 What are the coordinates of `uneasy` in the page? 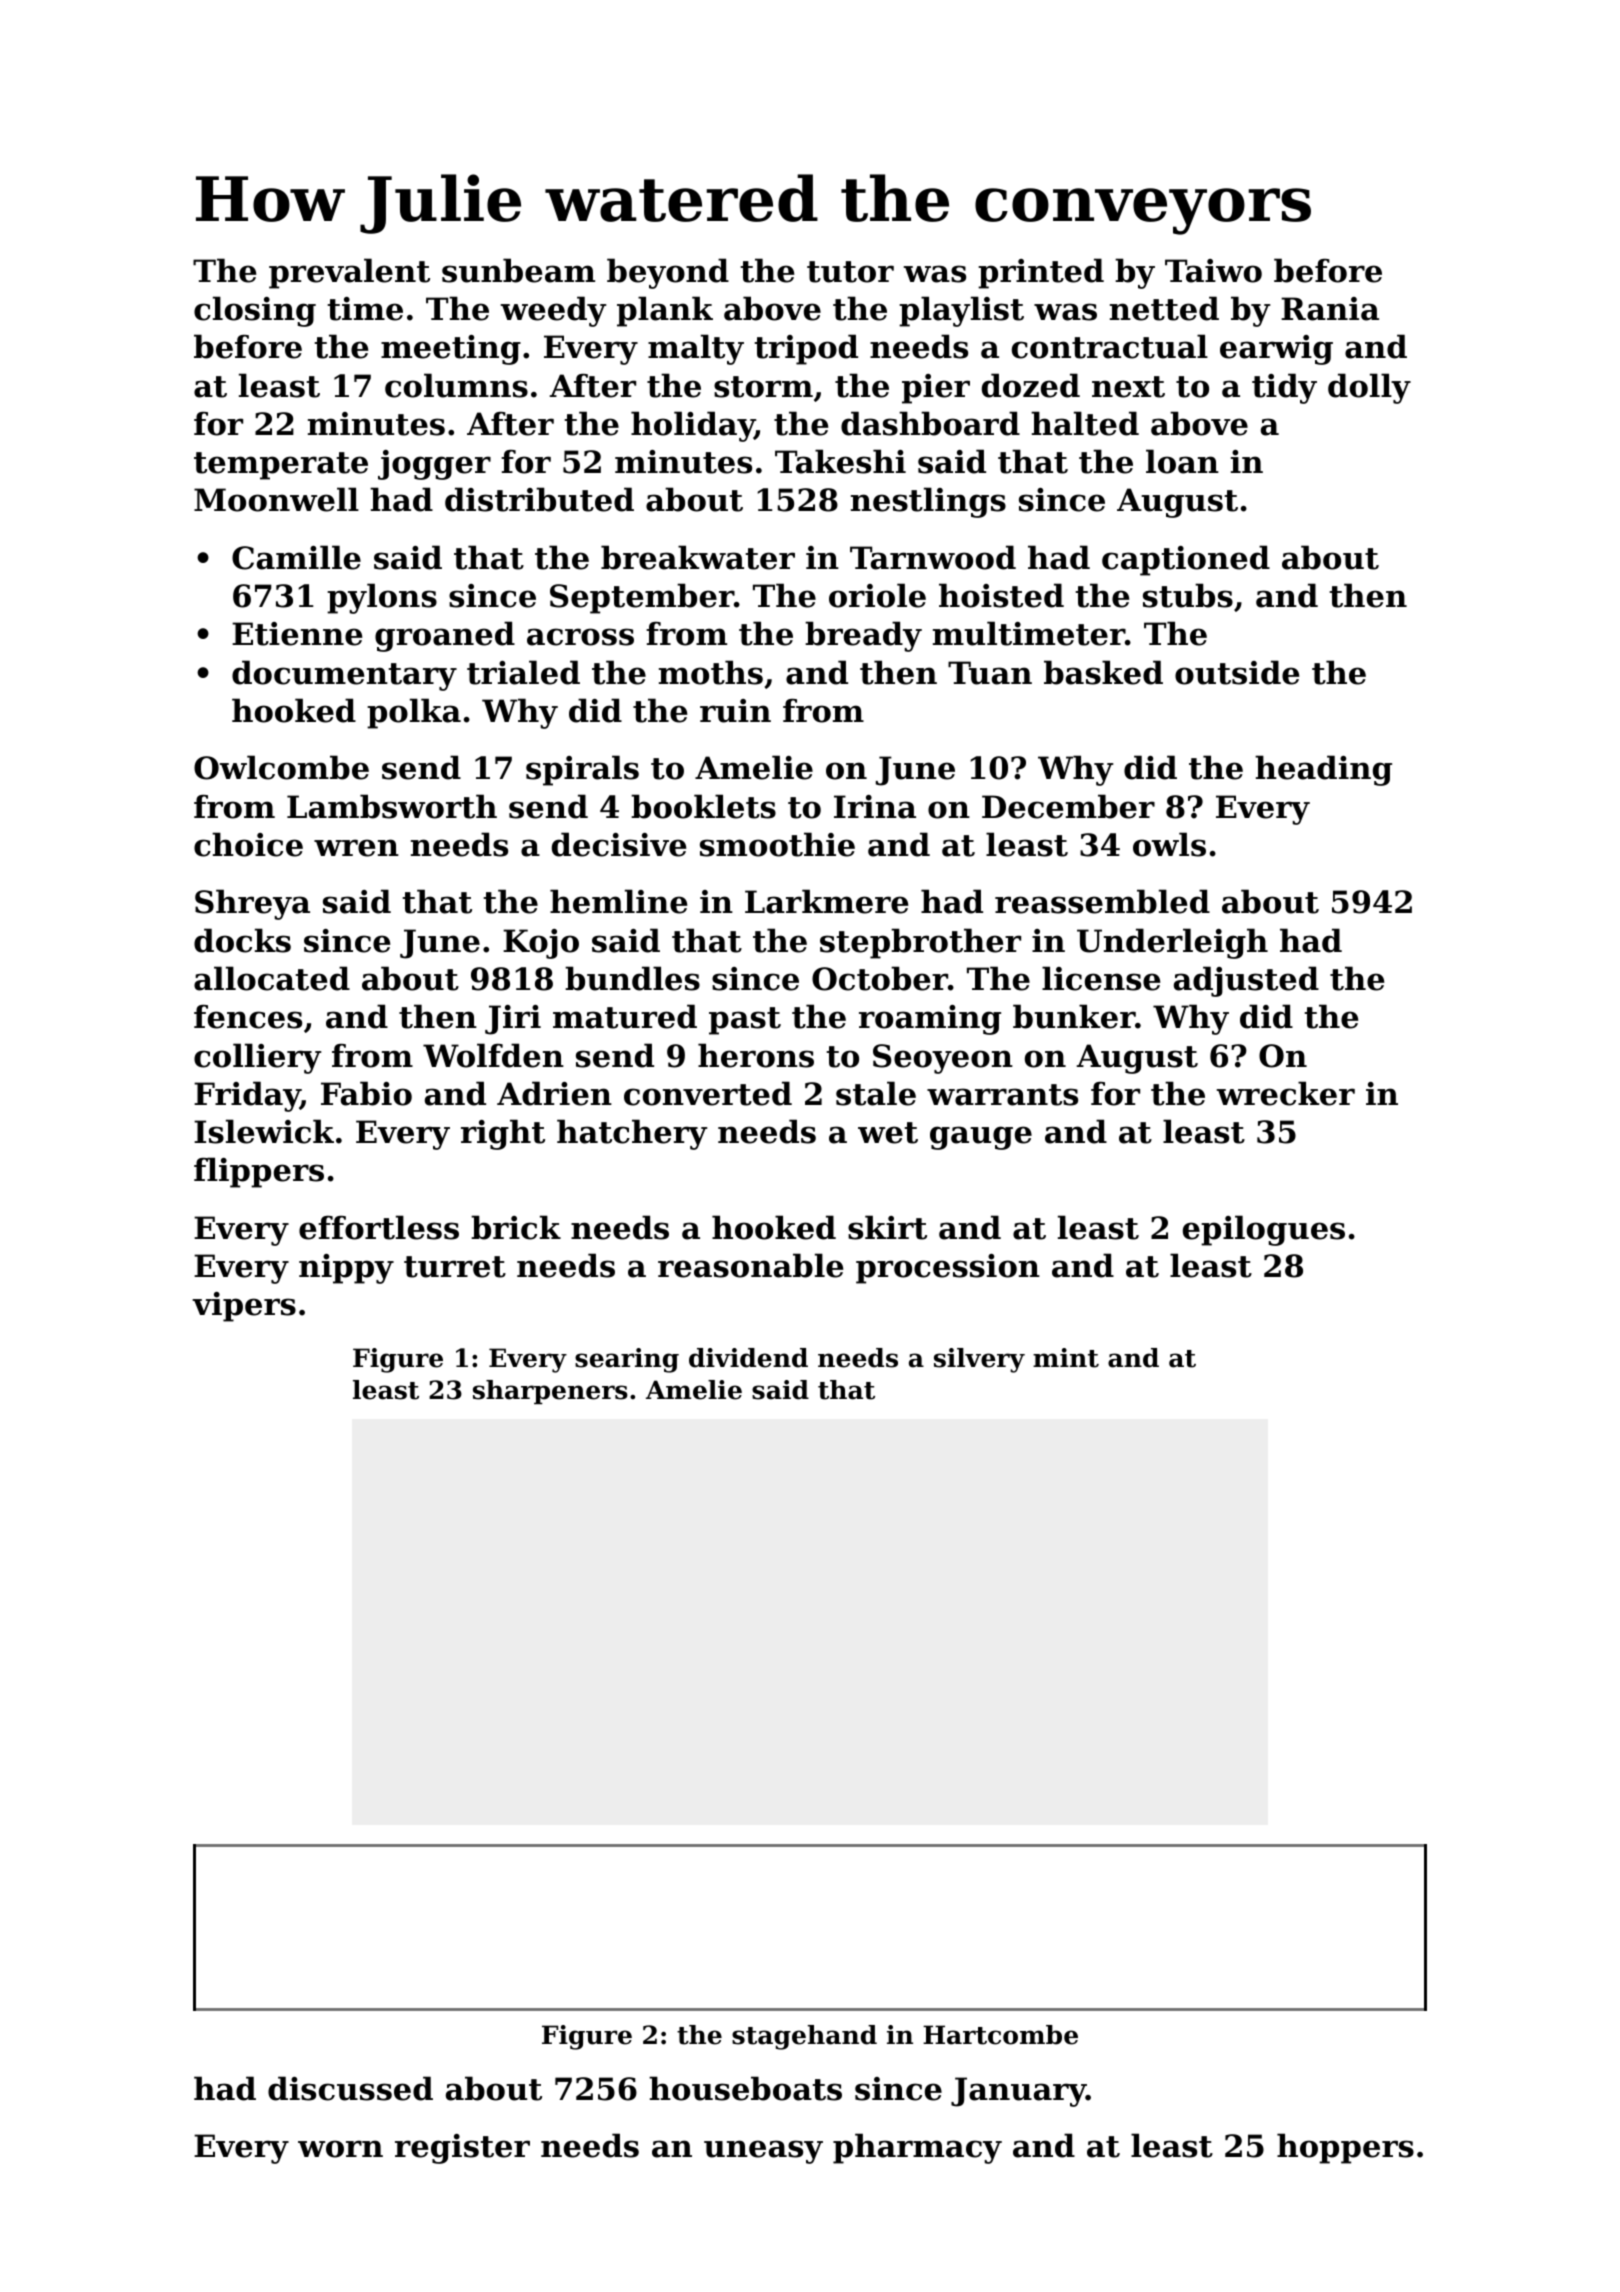 It's located at (763, 2152).
